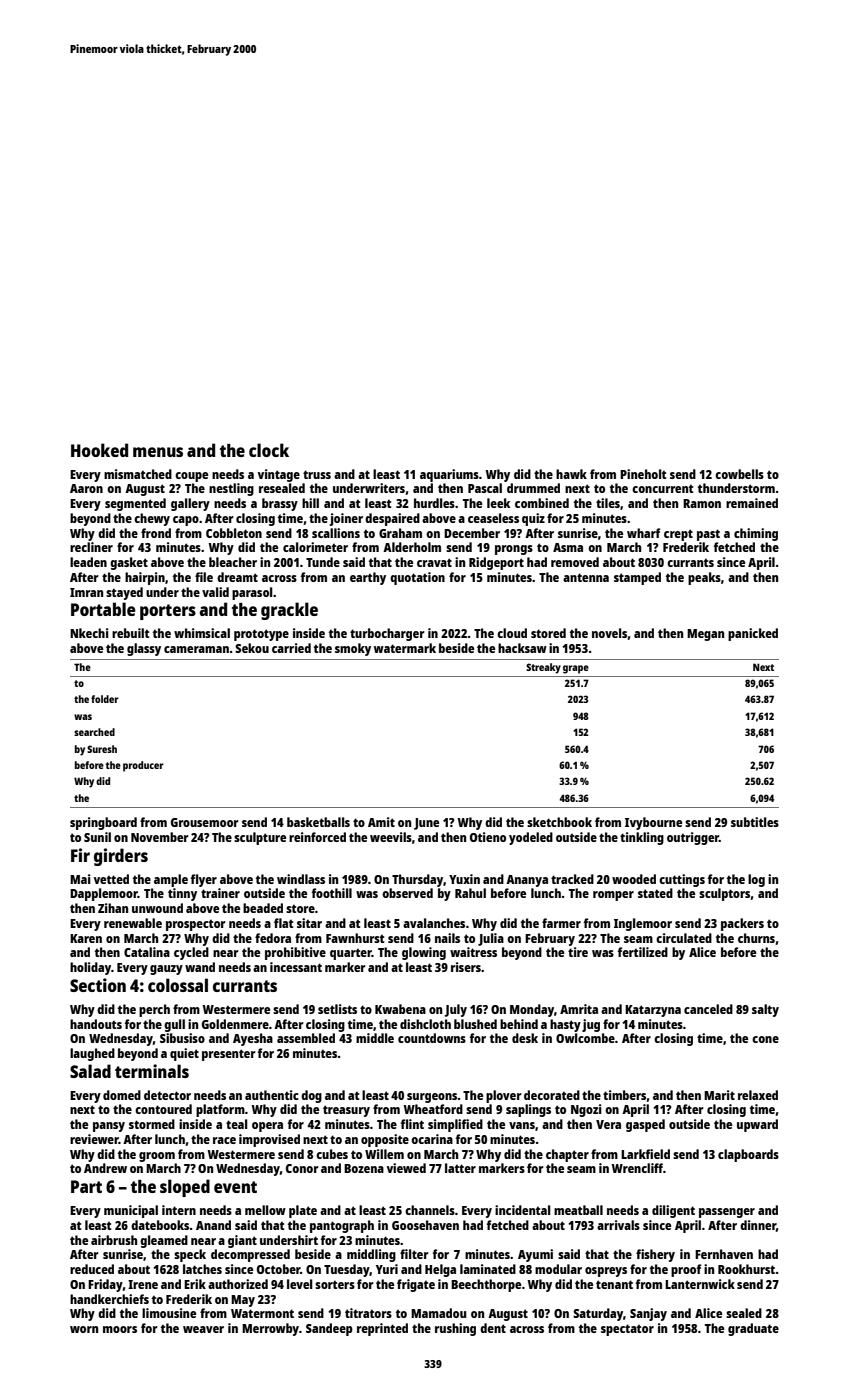 The width and height of the screenshot is (849, 1400). I want to click on blushed, so click(475, 1024).
